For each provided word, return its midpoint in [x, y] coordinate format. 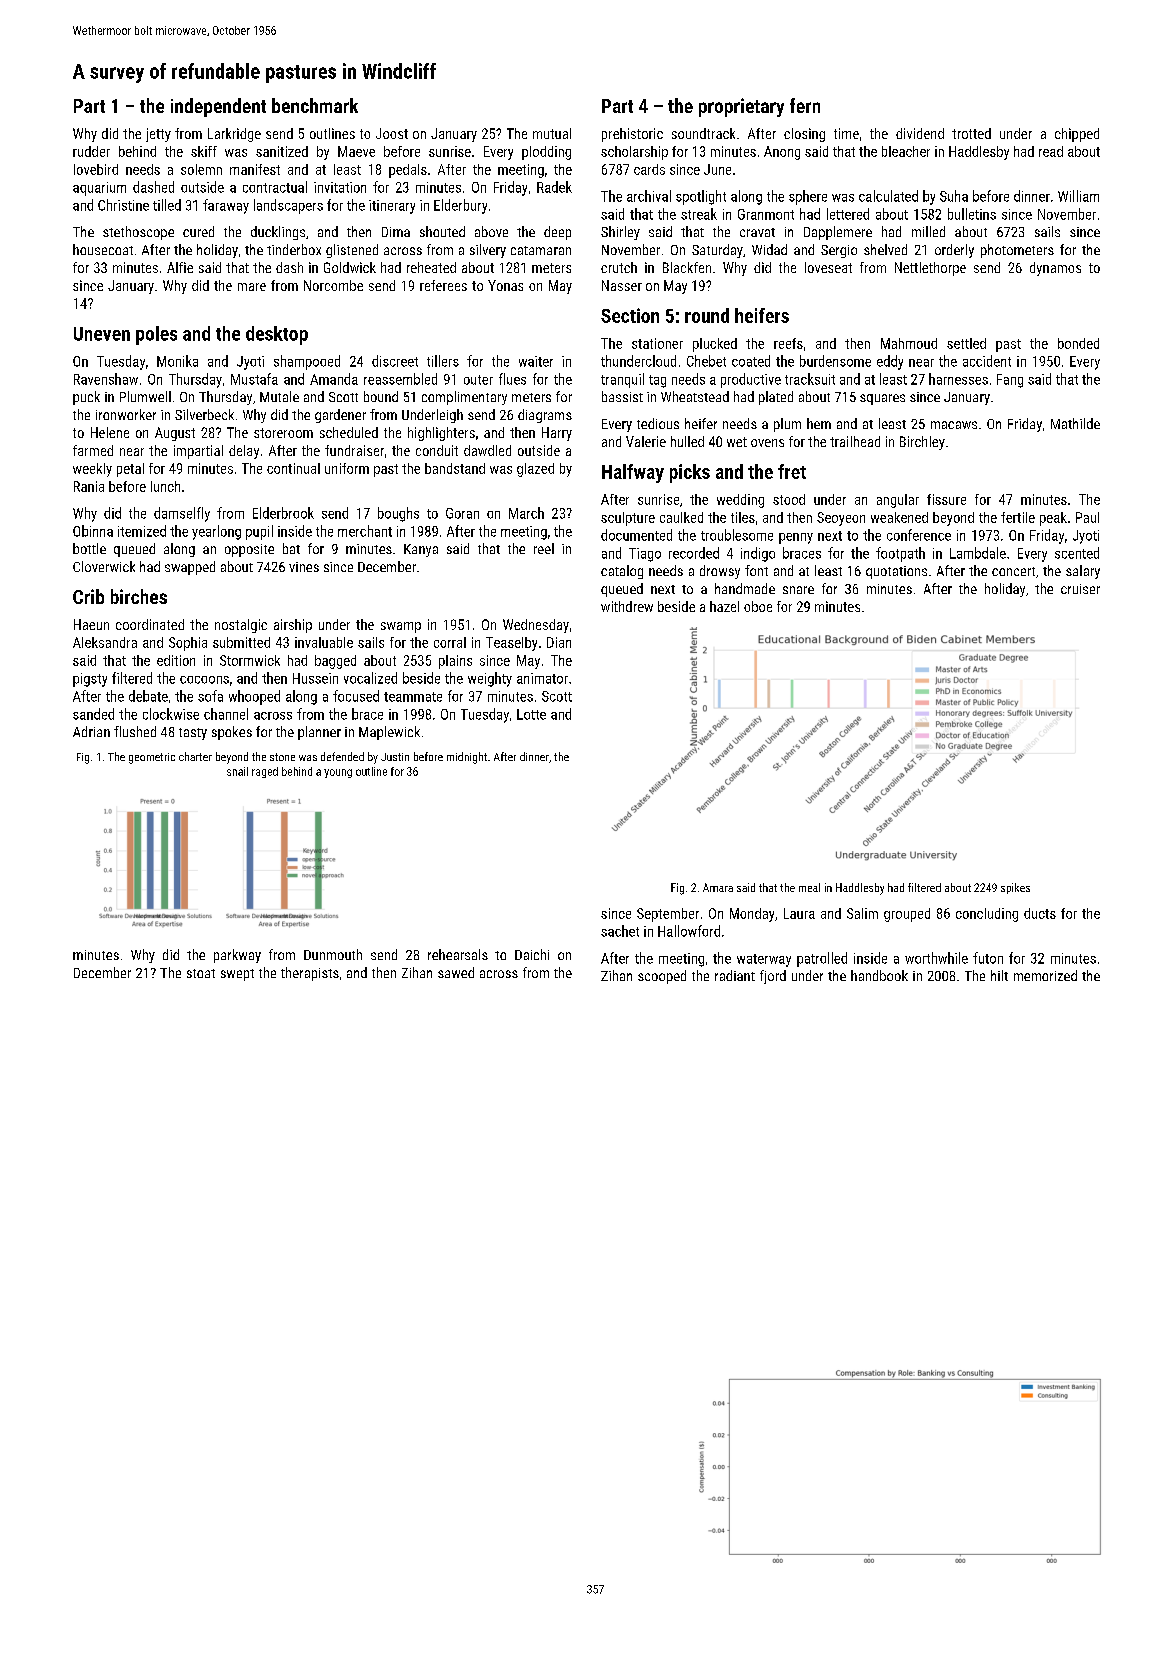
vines [304, 567]
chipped [1077, 135]
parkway [237, 956]
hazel [724, 606]
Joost [392, 133]
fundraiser [354, 450]
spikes [1015, 888]
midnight [467, 758]
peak [1053, 519]
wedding [740, 501]
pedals [408, 171]
